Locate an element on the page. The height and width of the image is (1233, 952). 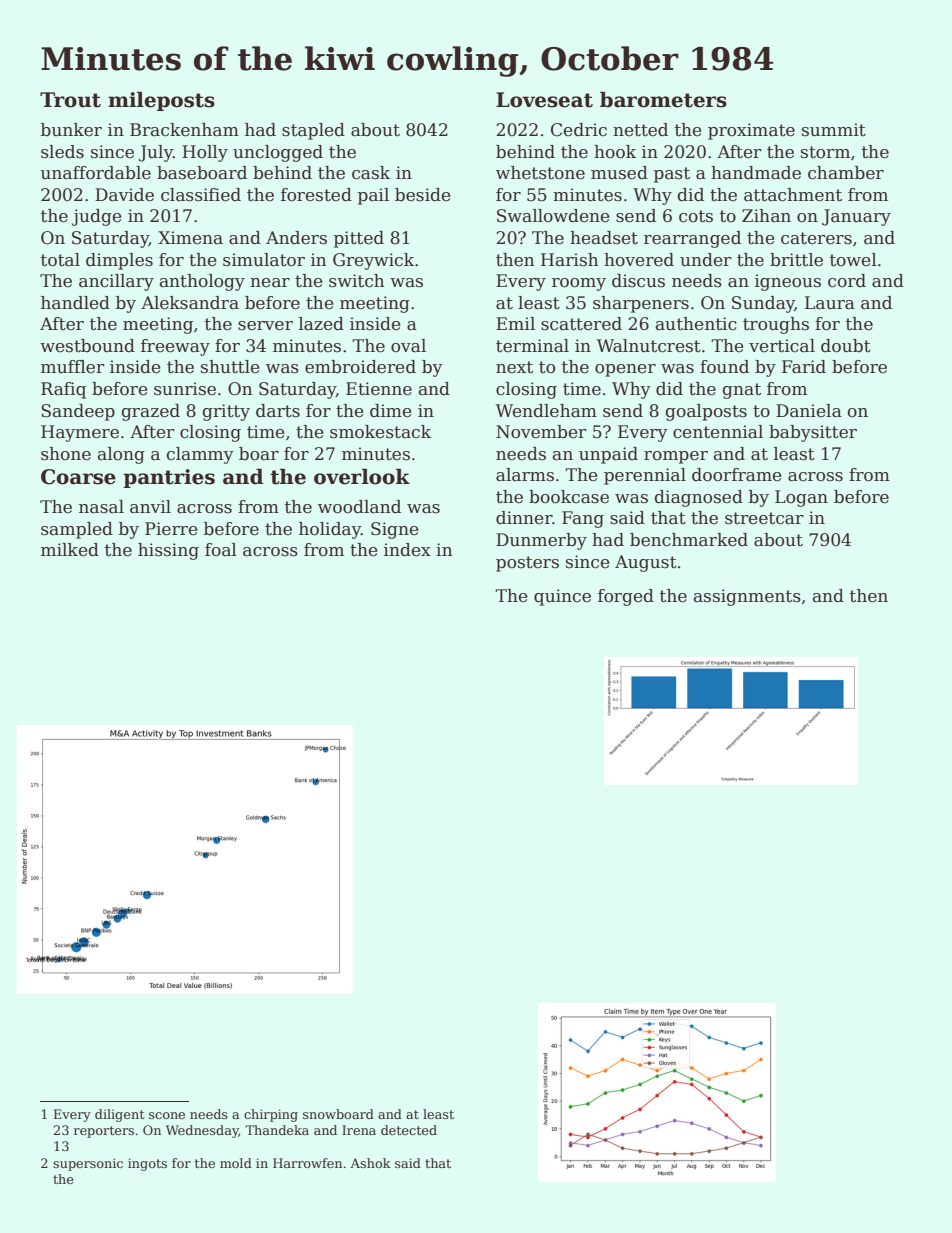
gnat is located at coordinates (742, 391).
